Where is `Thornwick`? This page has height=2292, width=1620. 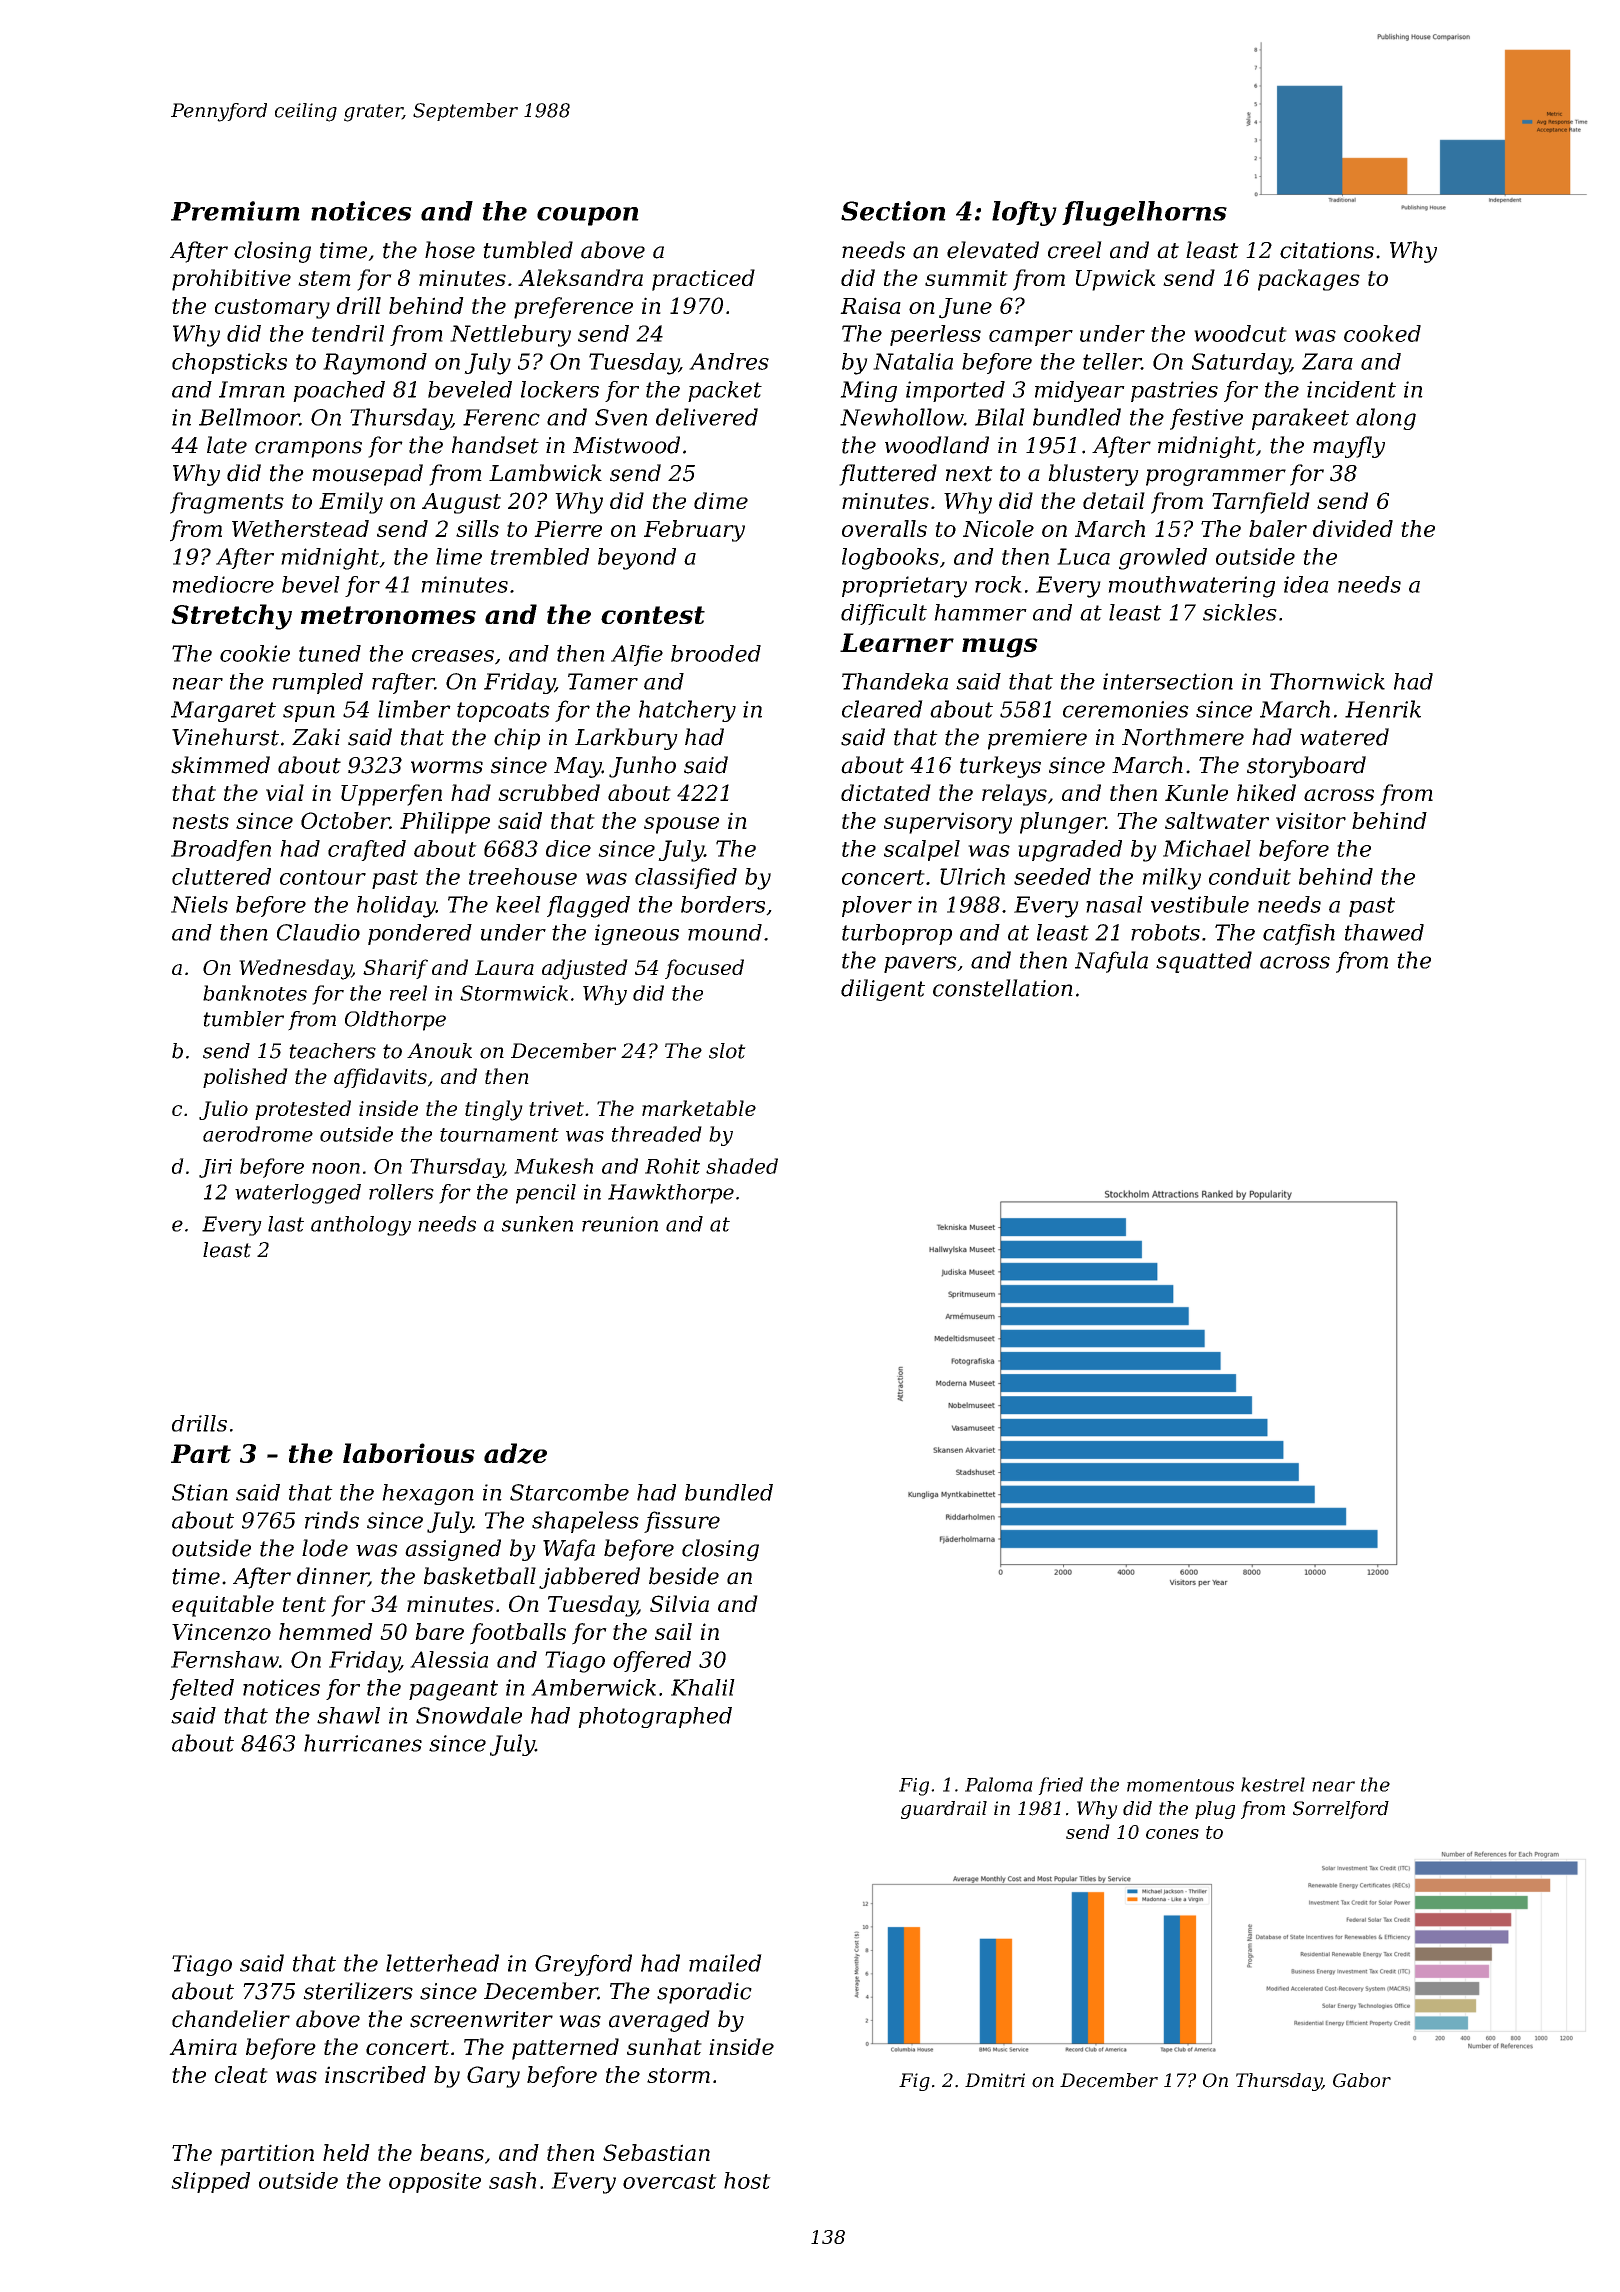 Thornwick is located at coordinates (1327, 681).
